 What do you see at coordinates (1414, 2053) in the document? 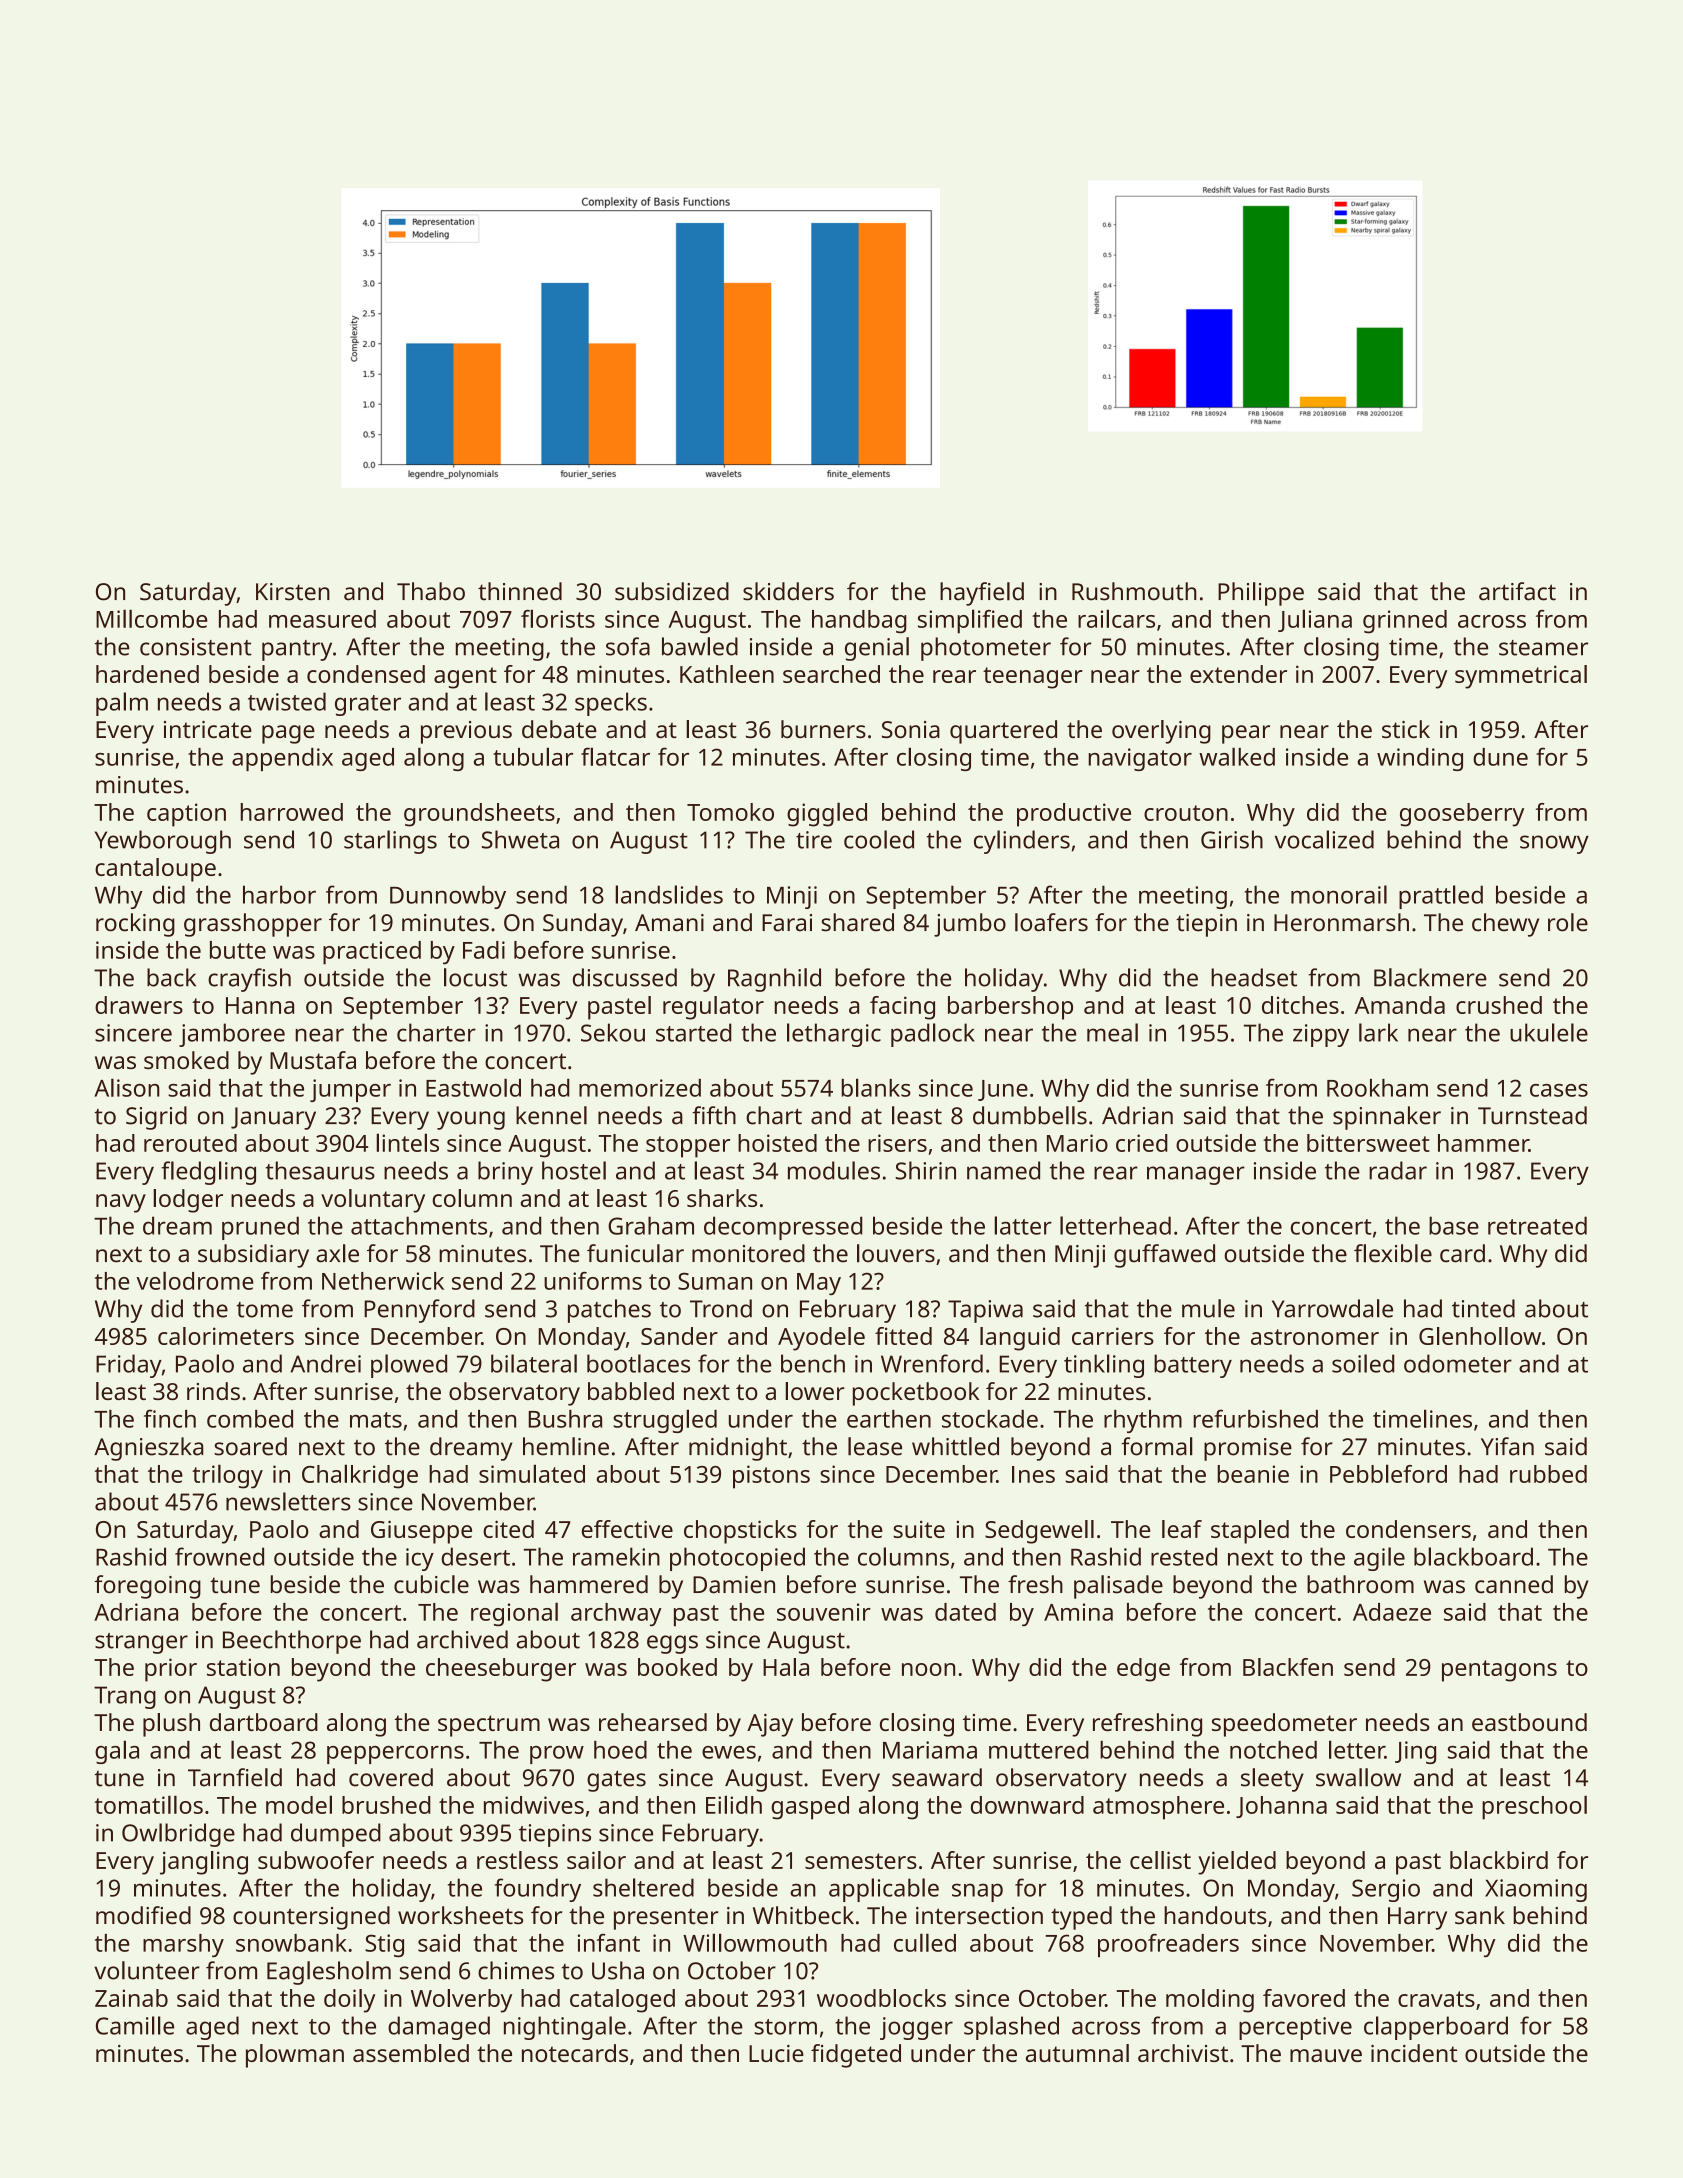
I see `incident` at bounding box center [1414, 2053].
